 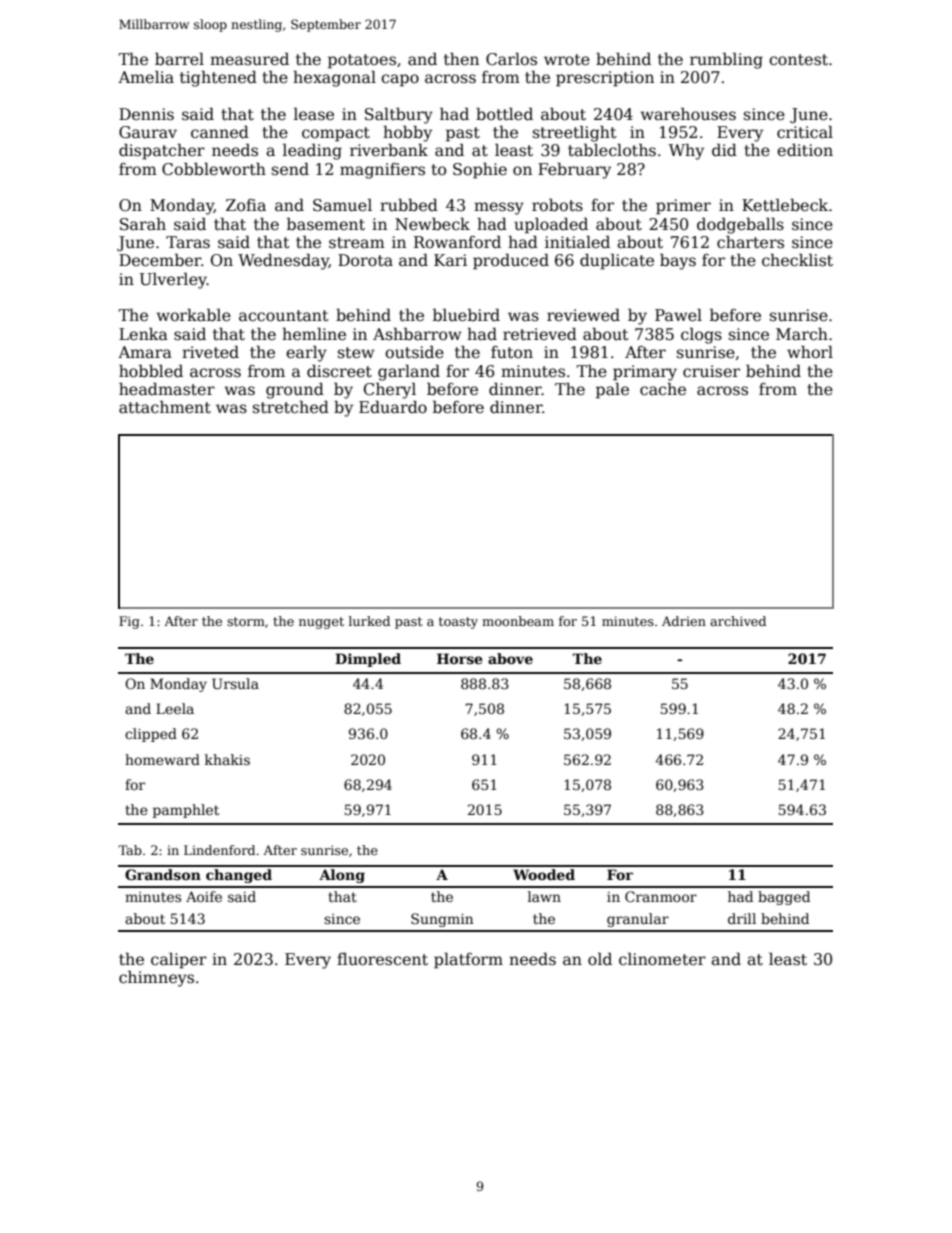 What do you see at coordinates (458, 623) in the page?
I see `toasty` at bounding box center [458, 623].
